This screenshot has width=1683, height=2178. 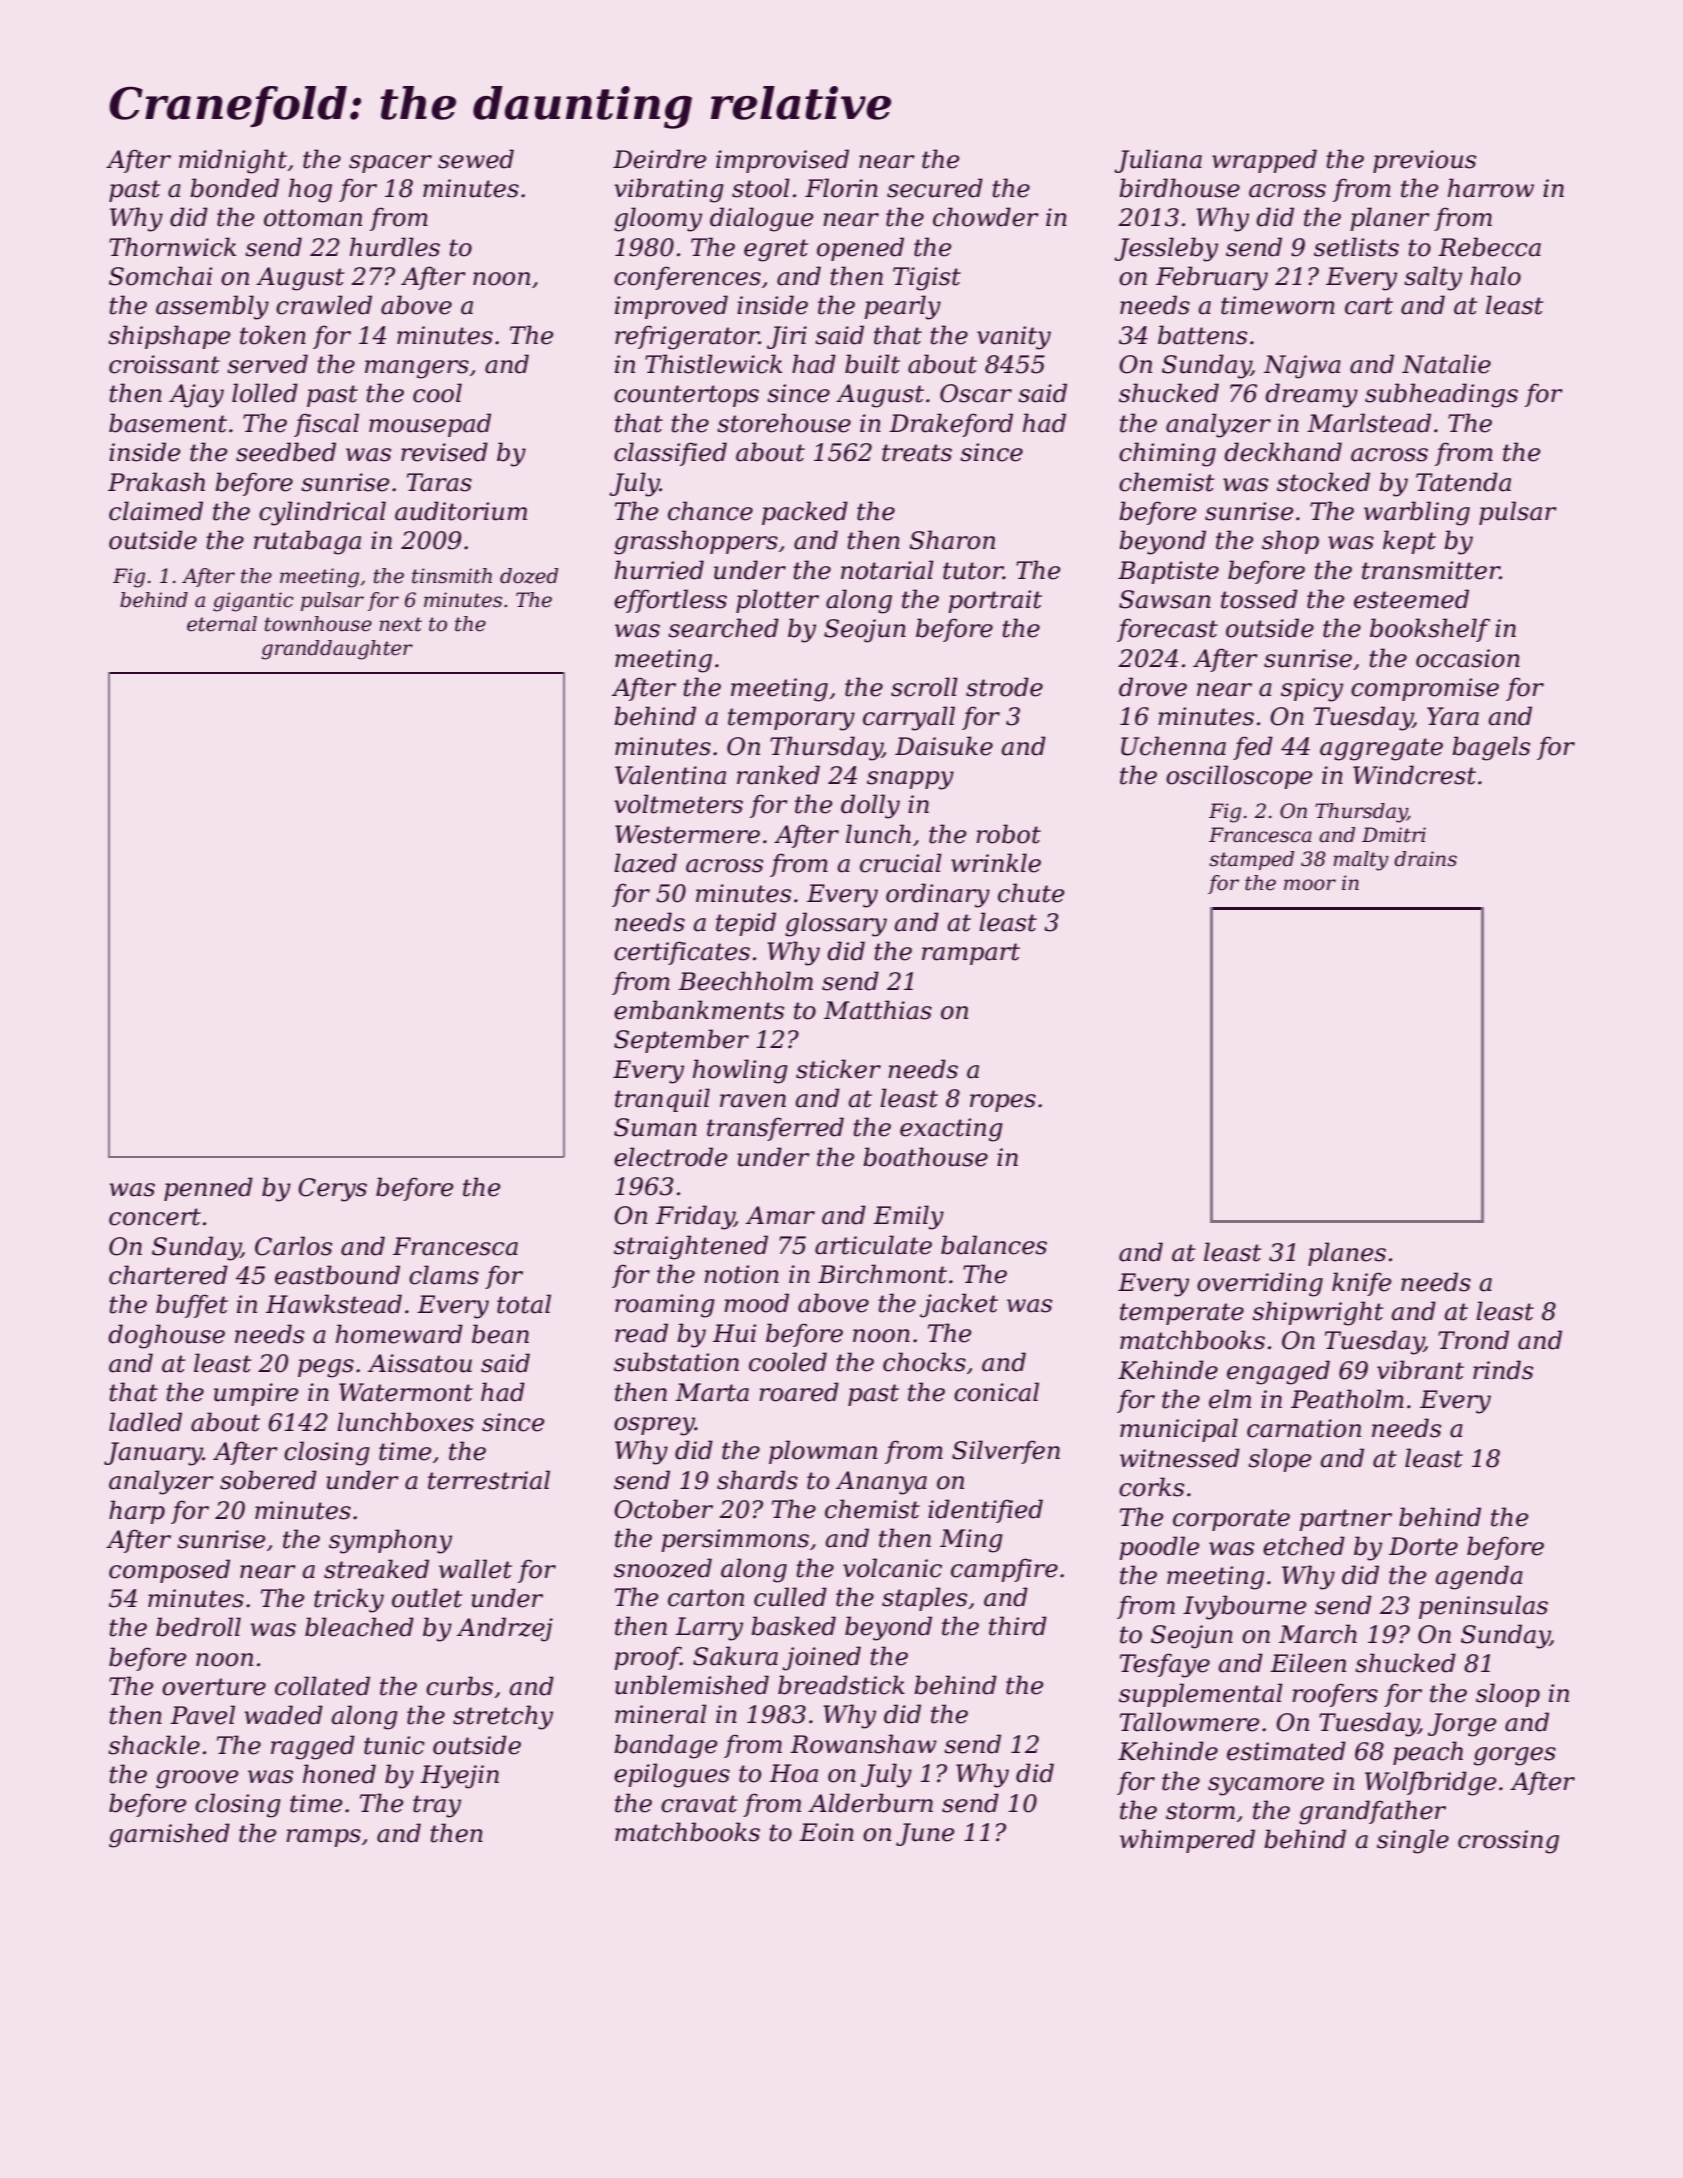 What do you see at coordinates (1283, 452) in the screenshot?
I see `deckhand` at bounding box center [1283, 452].
